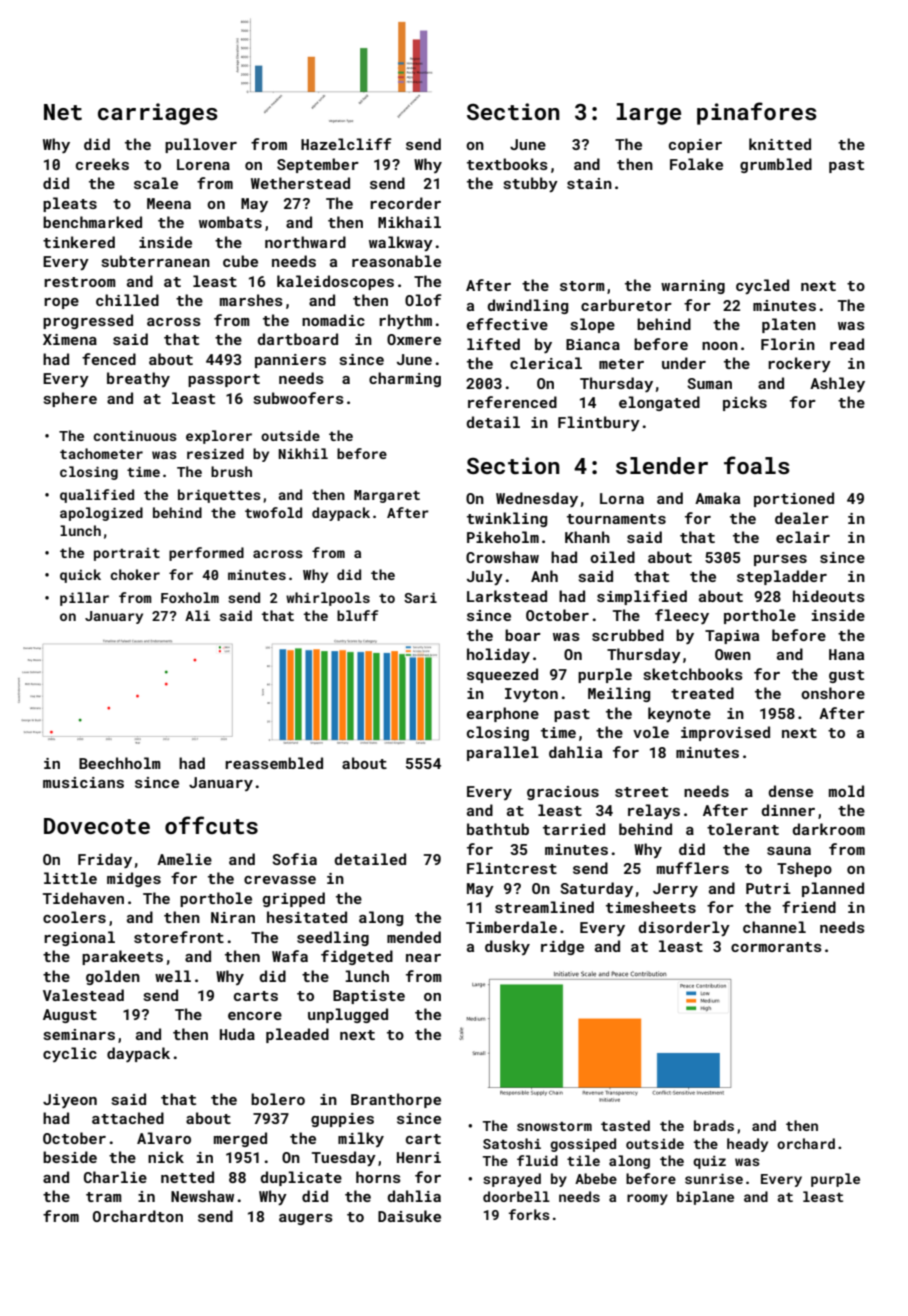 The height and width of the document is (1316, 908). I want to click on reassembled, so click(274, 763).
